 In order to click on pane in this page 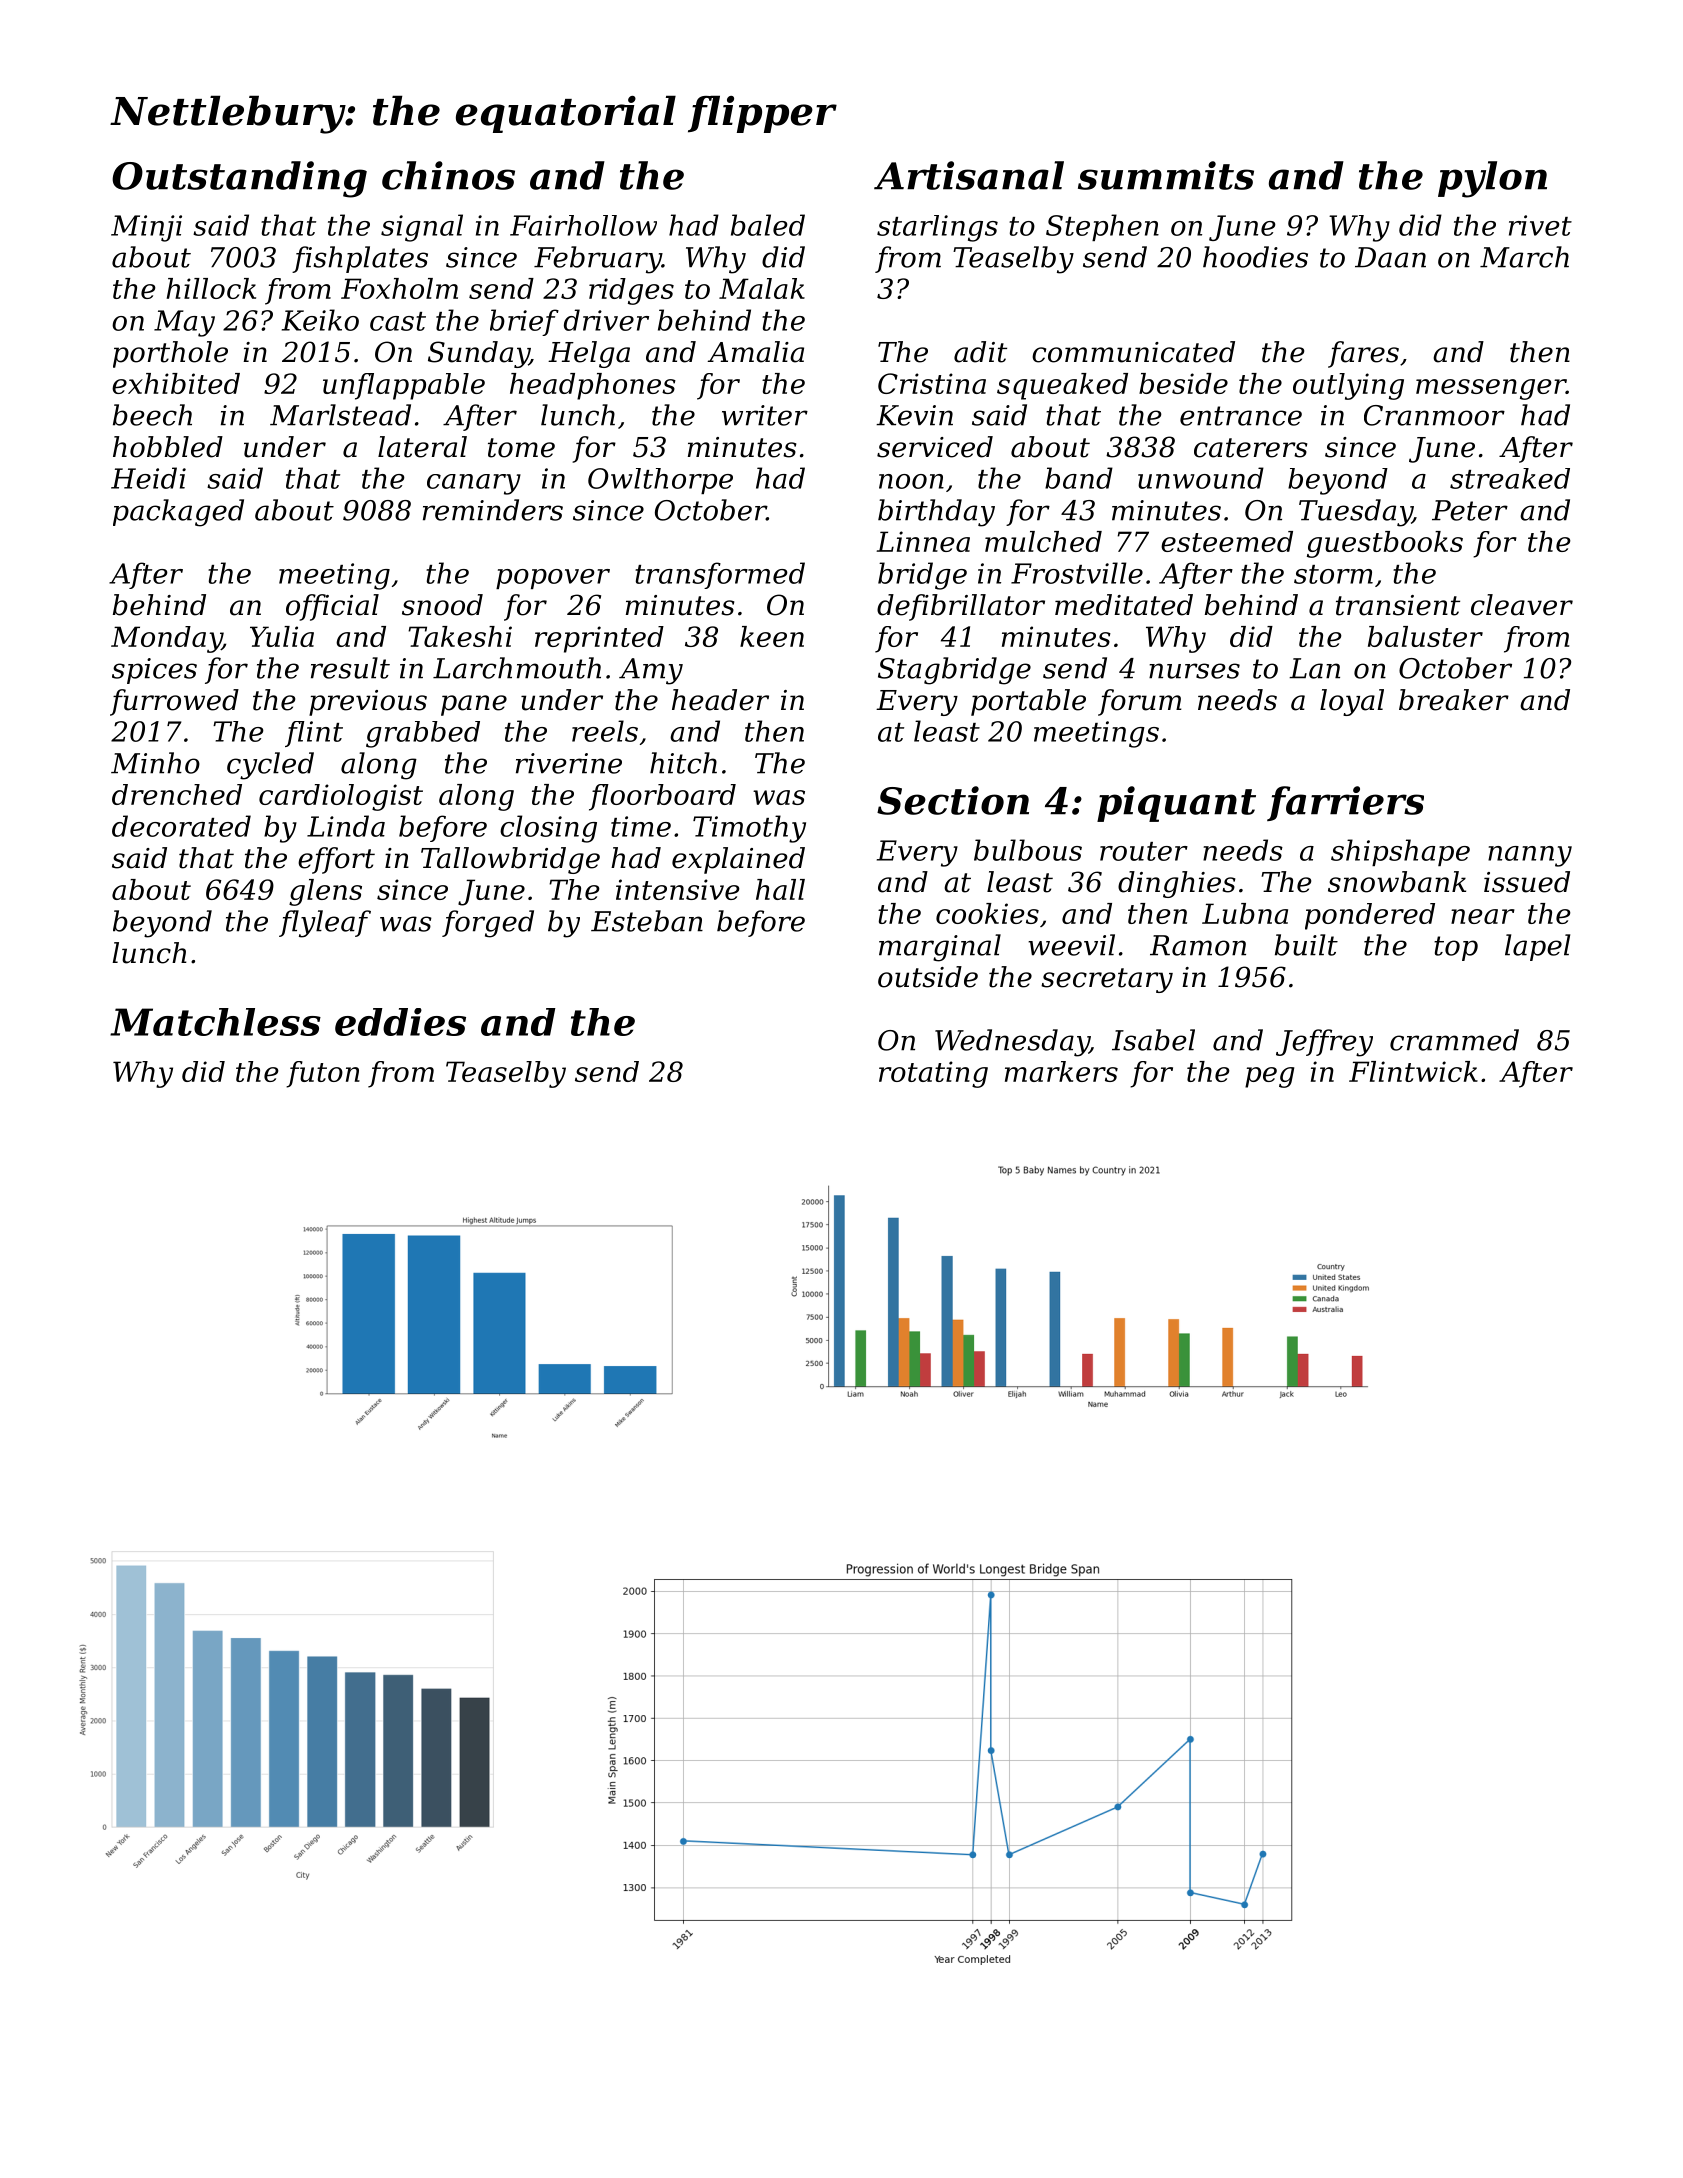, I will do `click(474, 705)`.
